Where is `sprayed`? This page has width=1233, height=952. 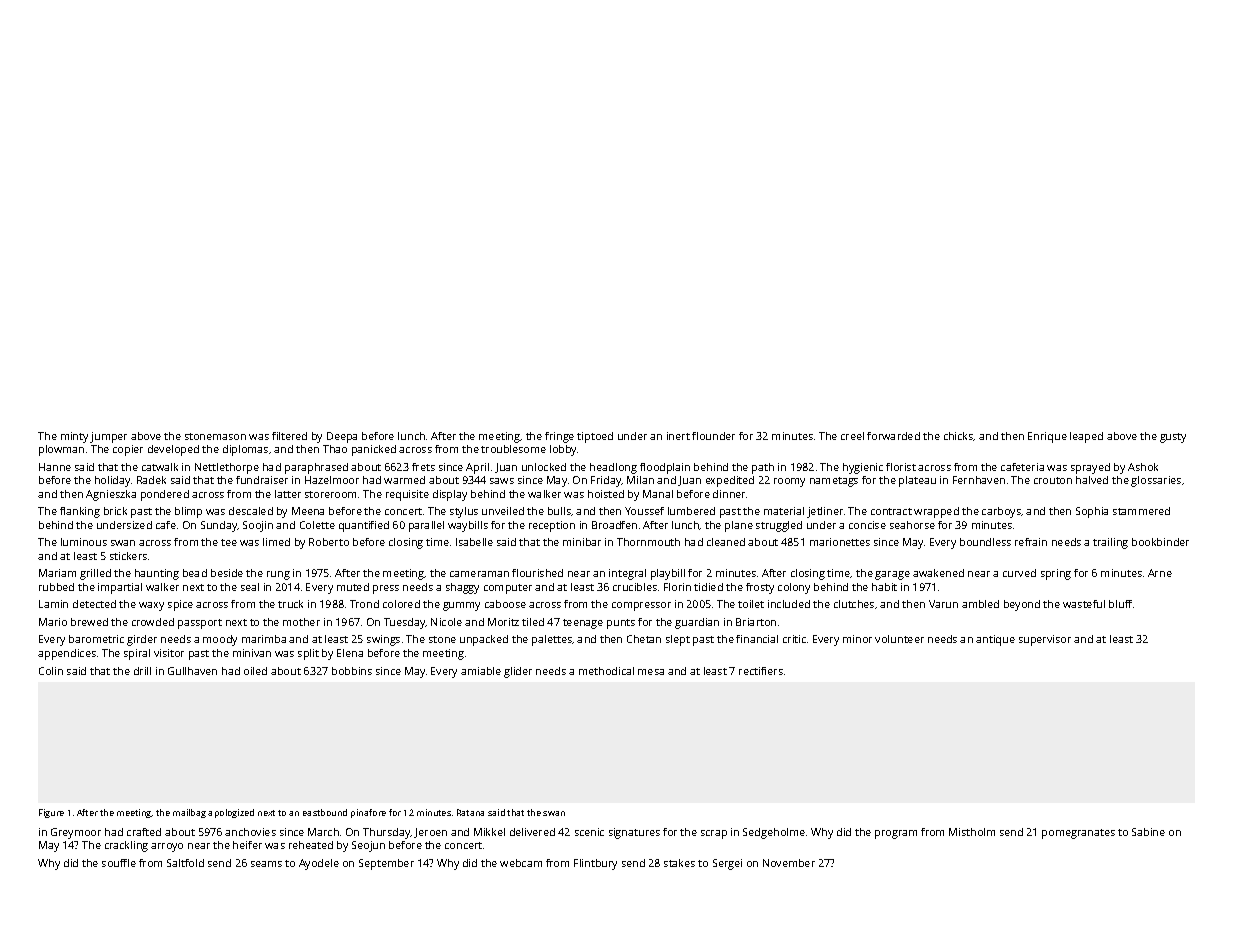
sprayed is located at coordinates (1090, 468).
